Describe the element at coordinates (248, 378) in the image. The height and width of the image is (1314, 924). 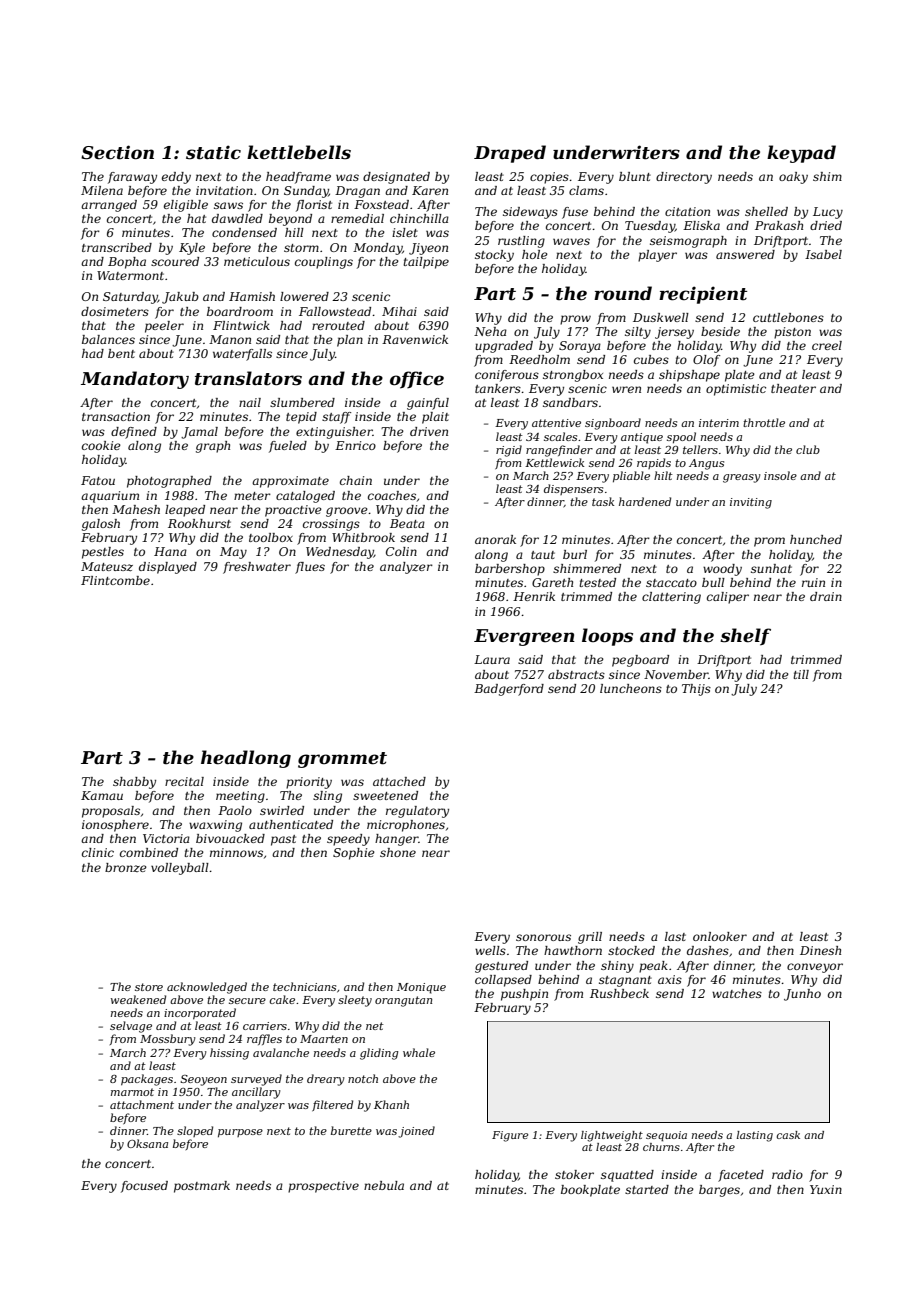
I see `translators` at that location.
